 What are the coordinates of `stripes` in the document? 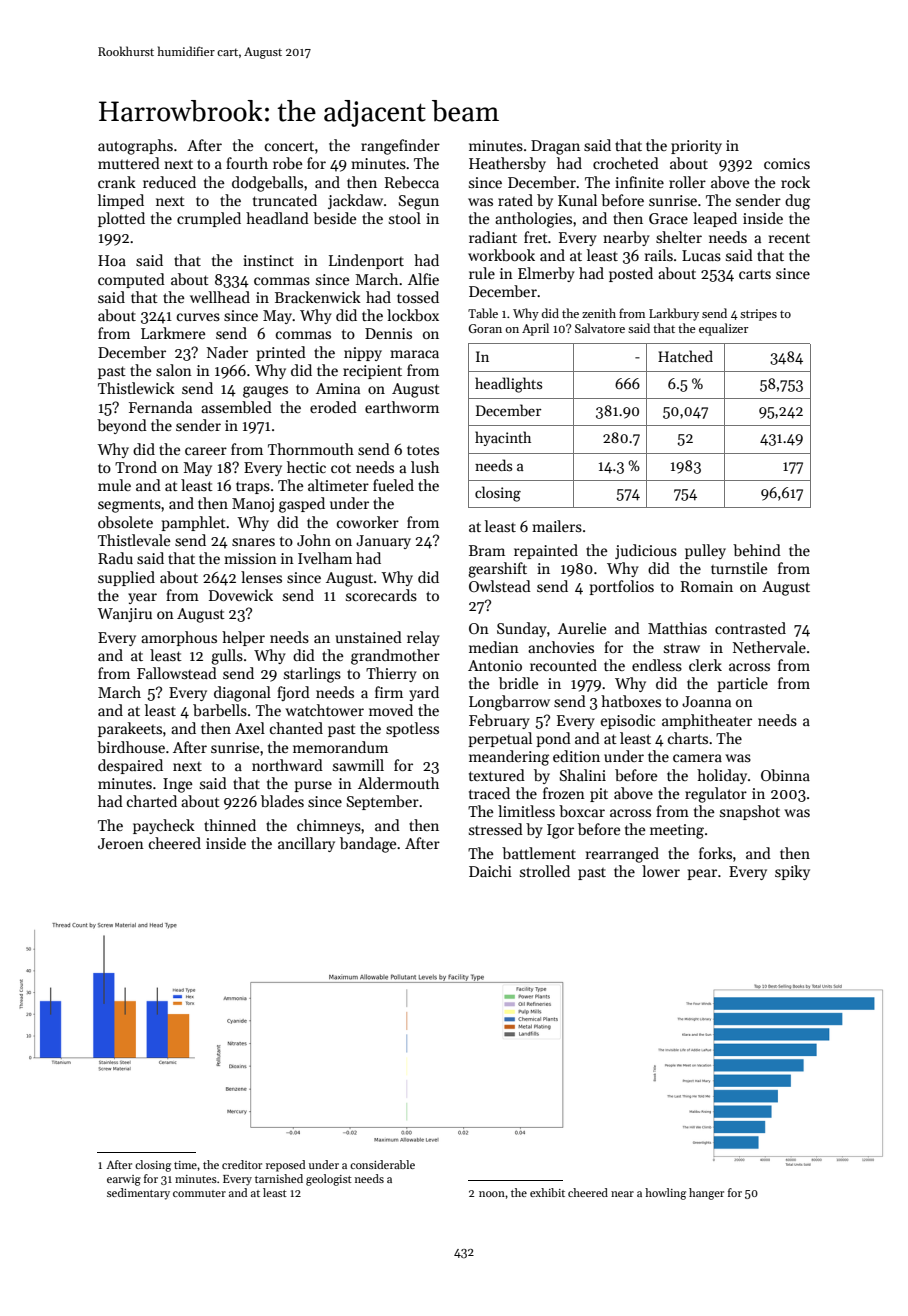 It's located at (758, 315).
